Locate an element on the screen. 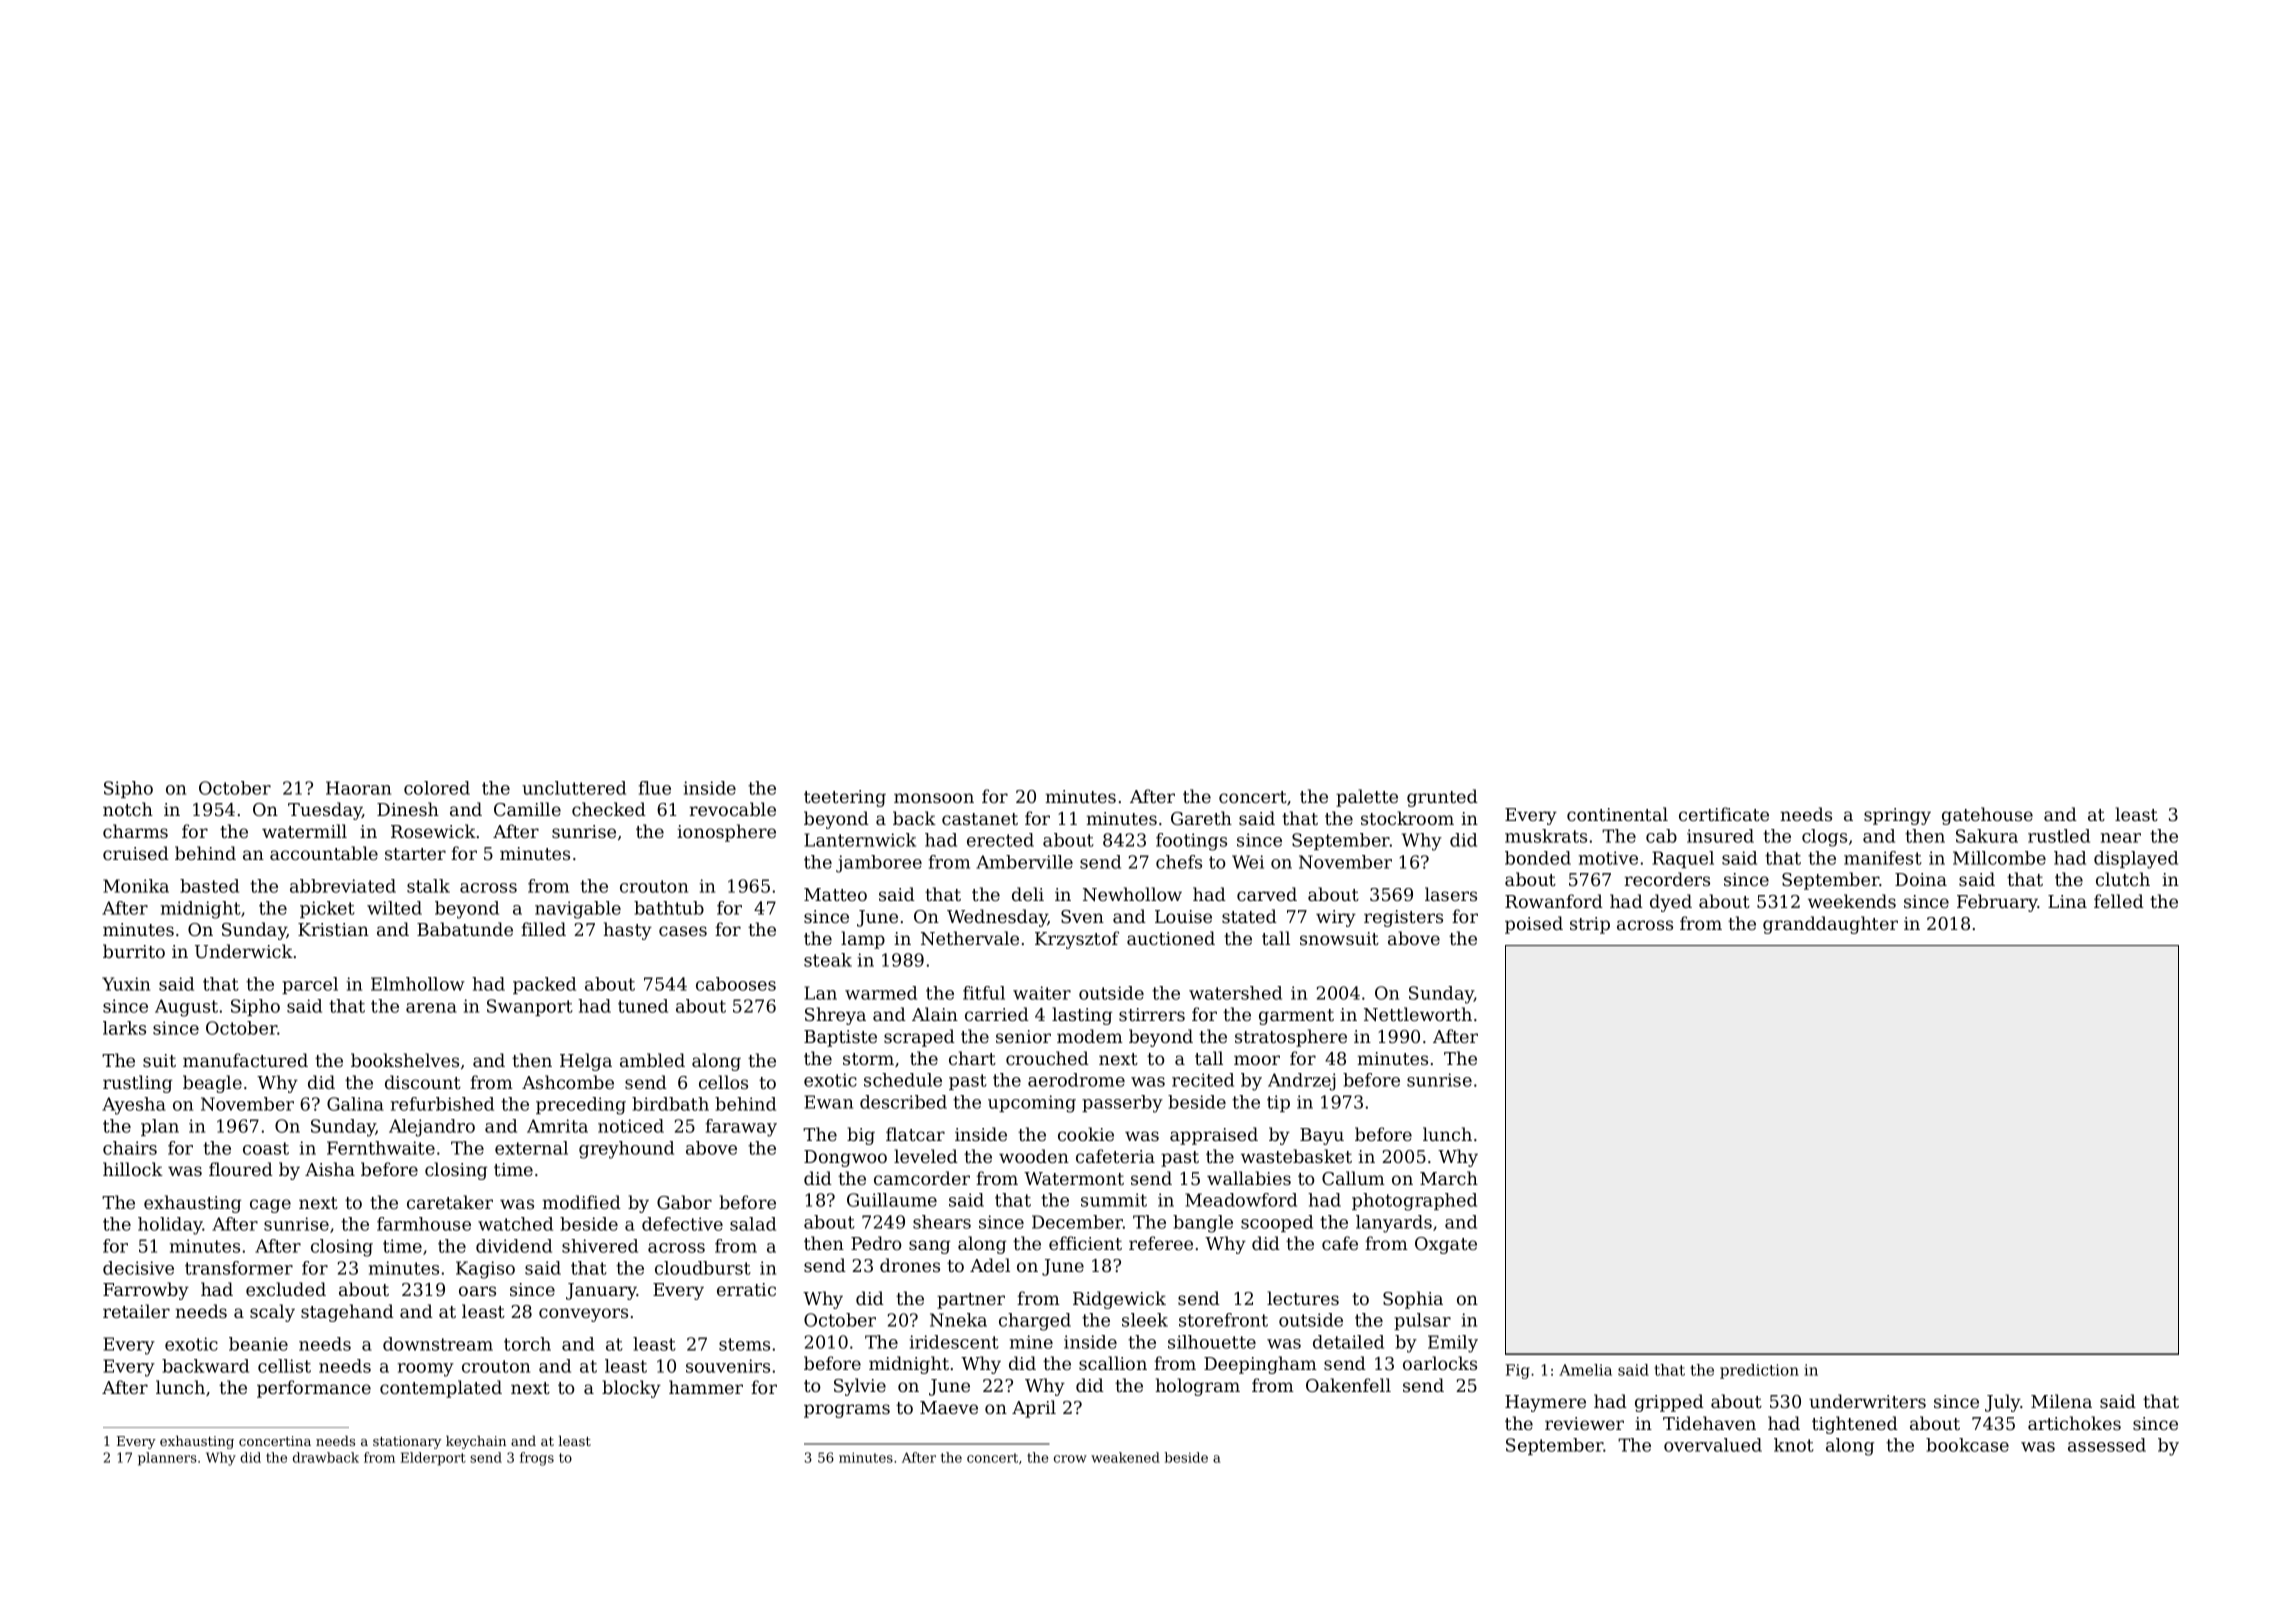  March is located at coordinates (1449, 1178).
